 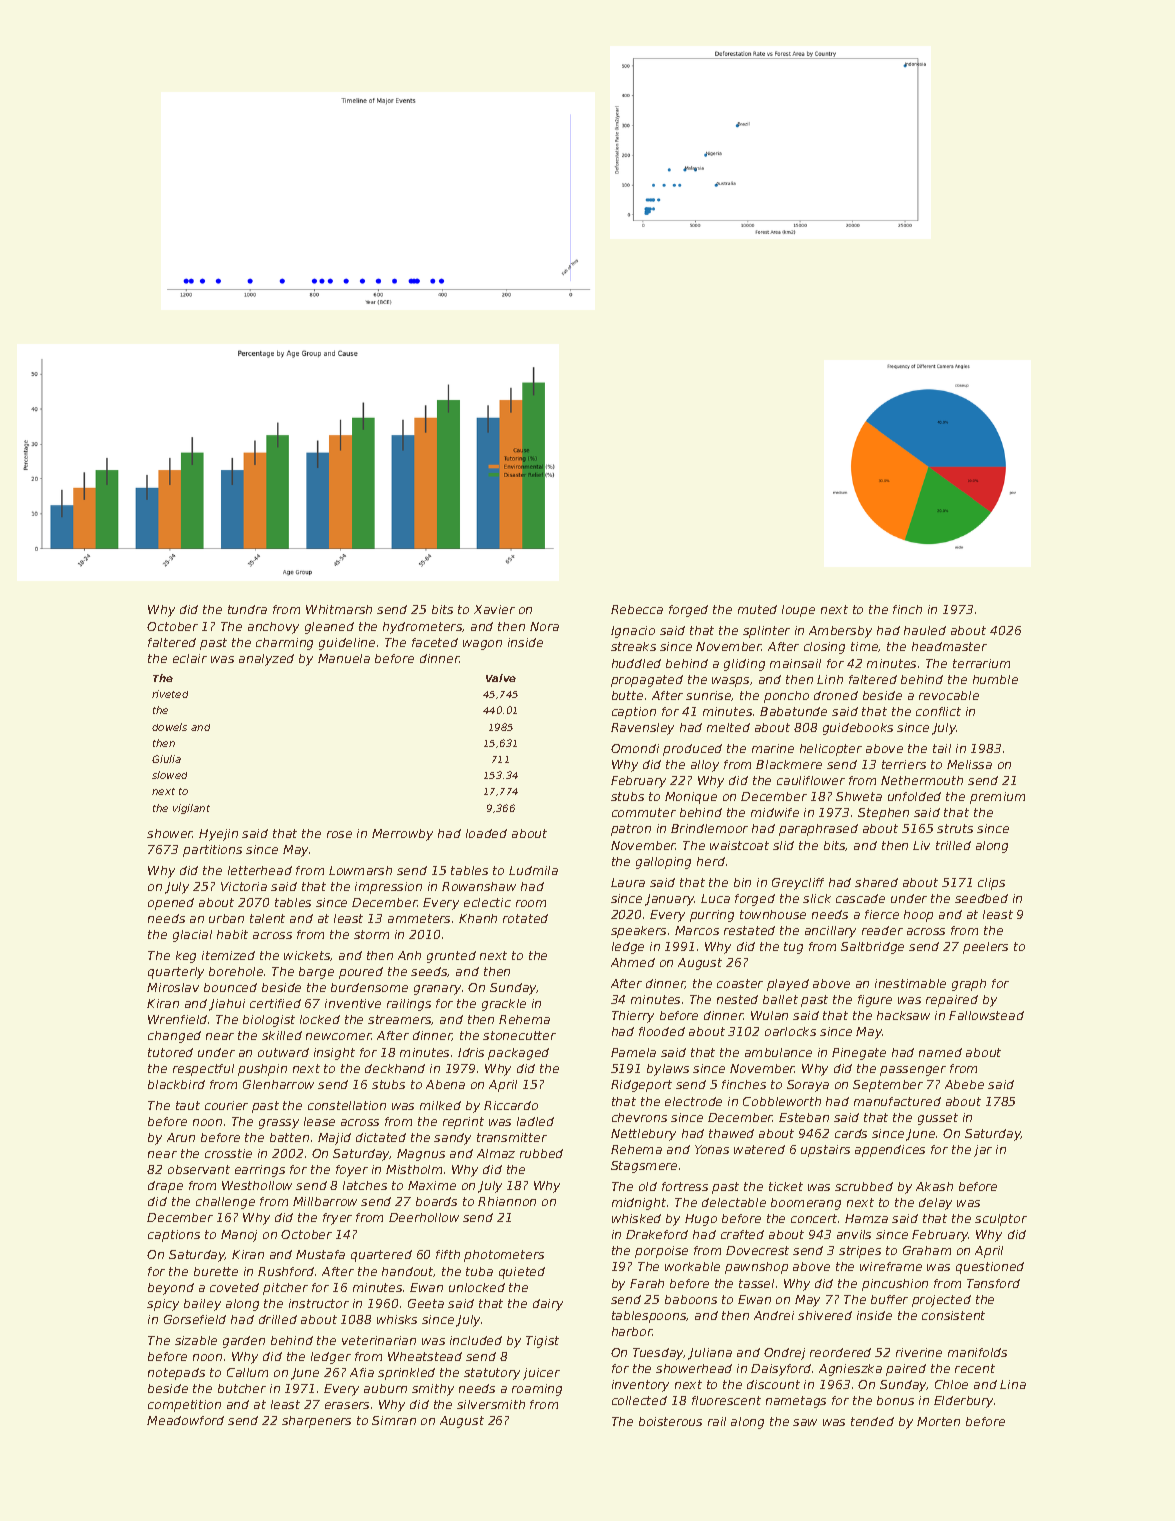 What do you see at coordinates (385, 1388) in the screenshot?
I see `auburn` at bounding box center [385, 1388].
